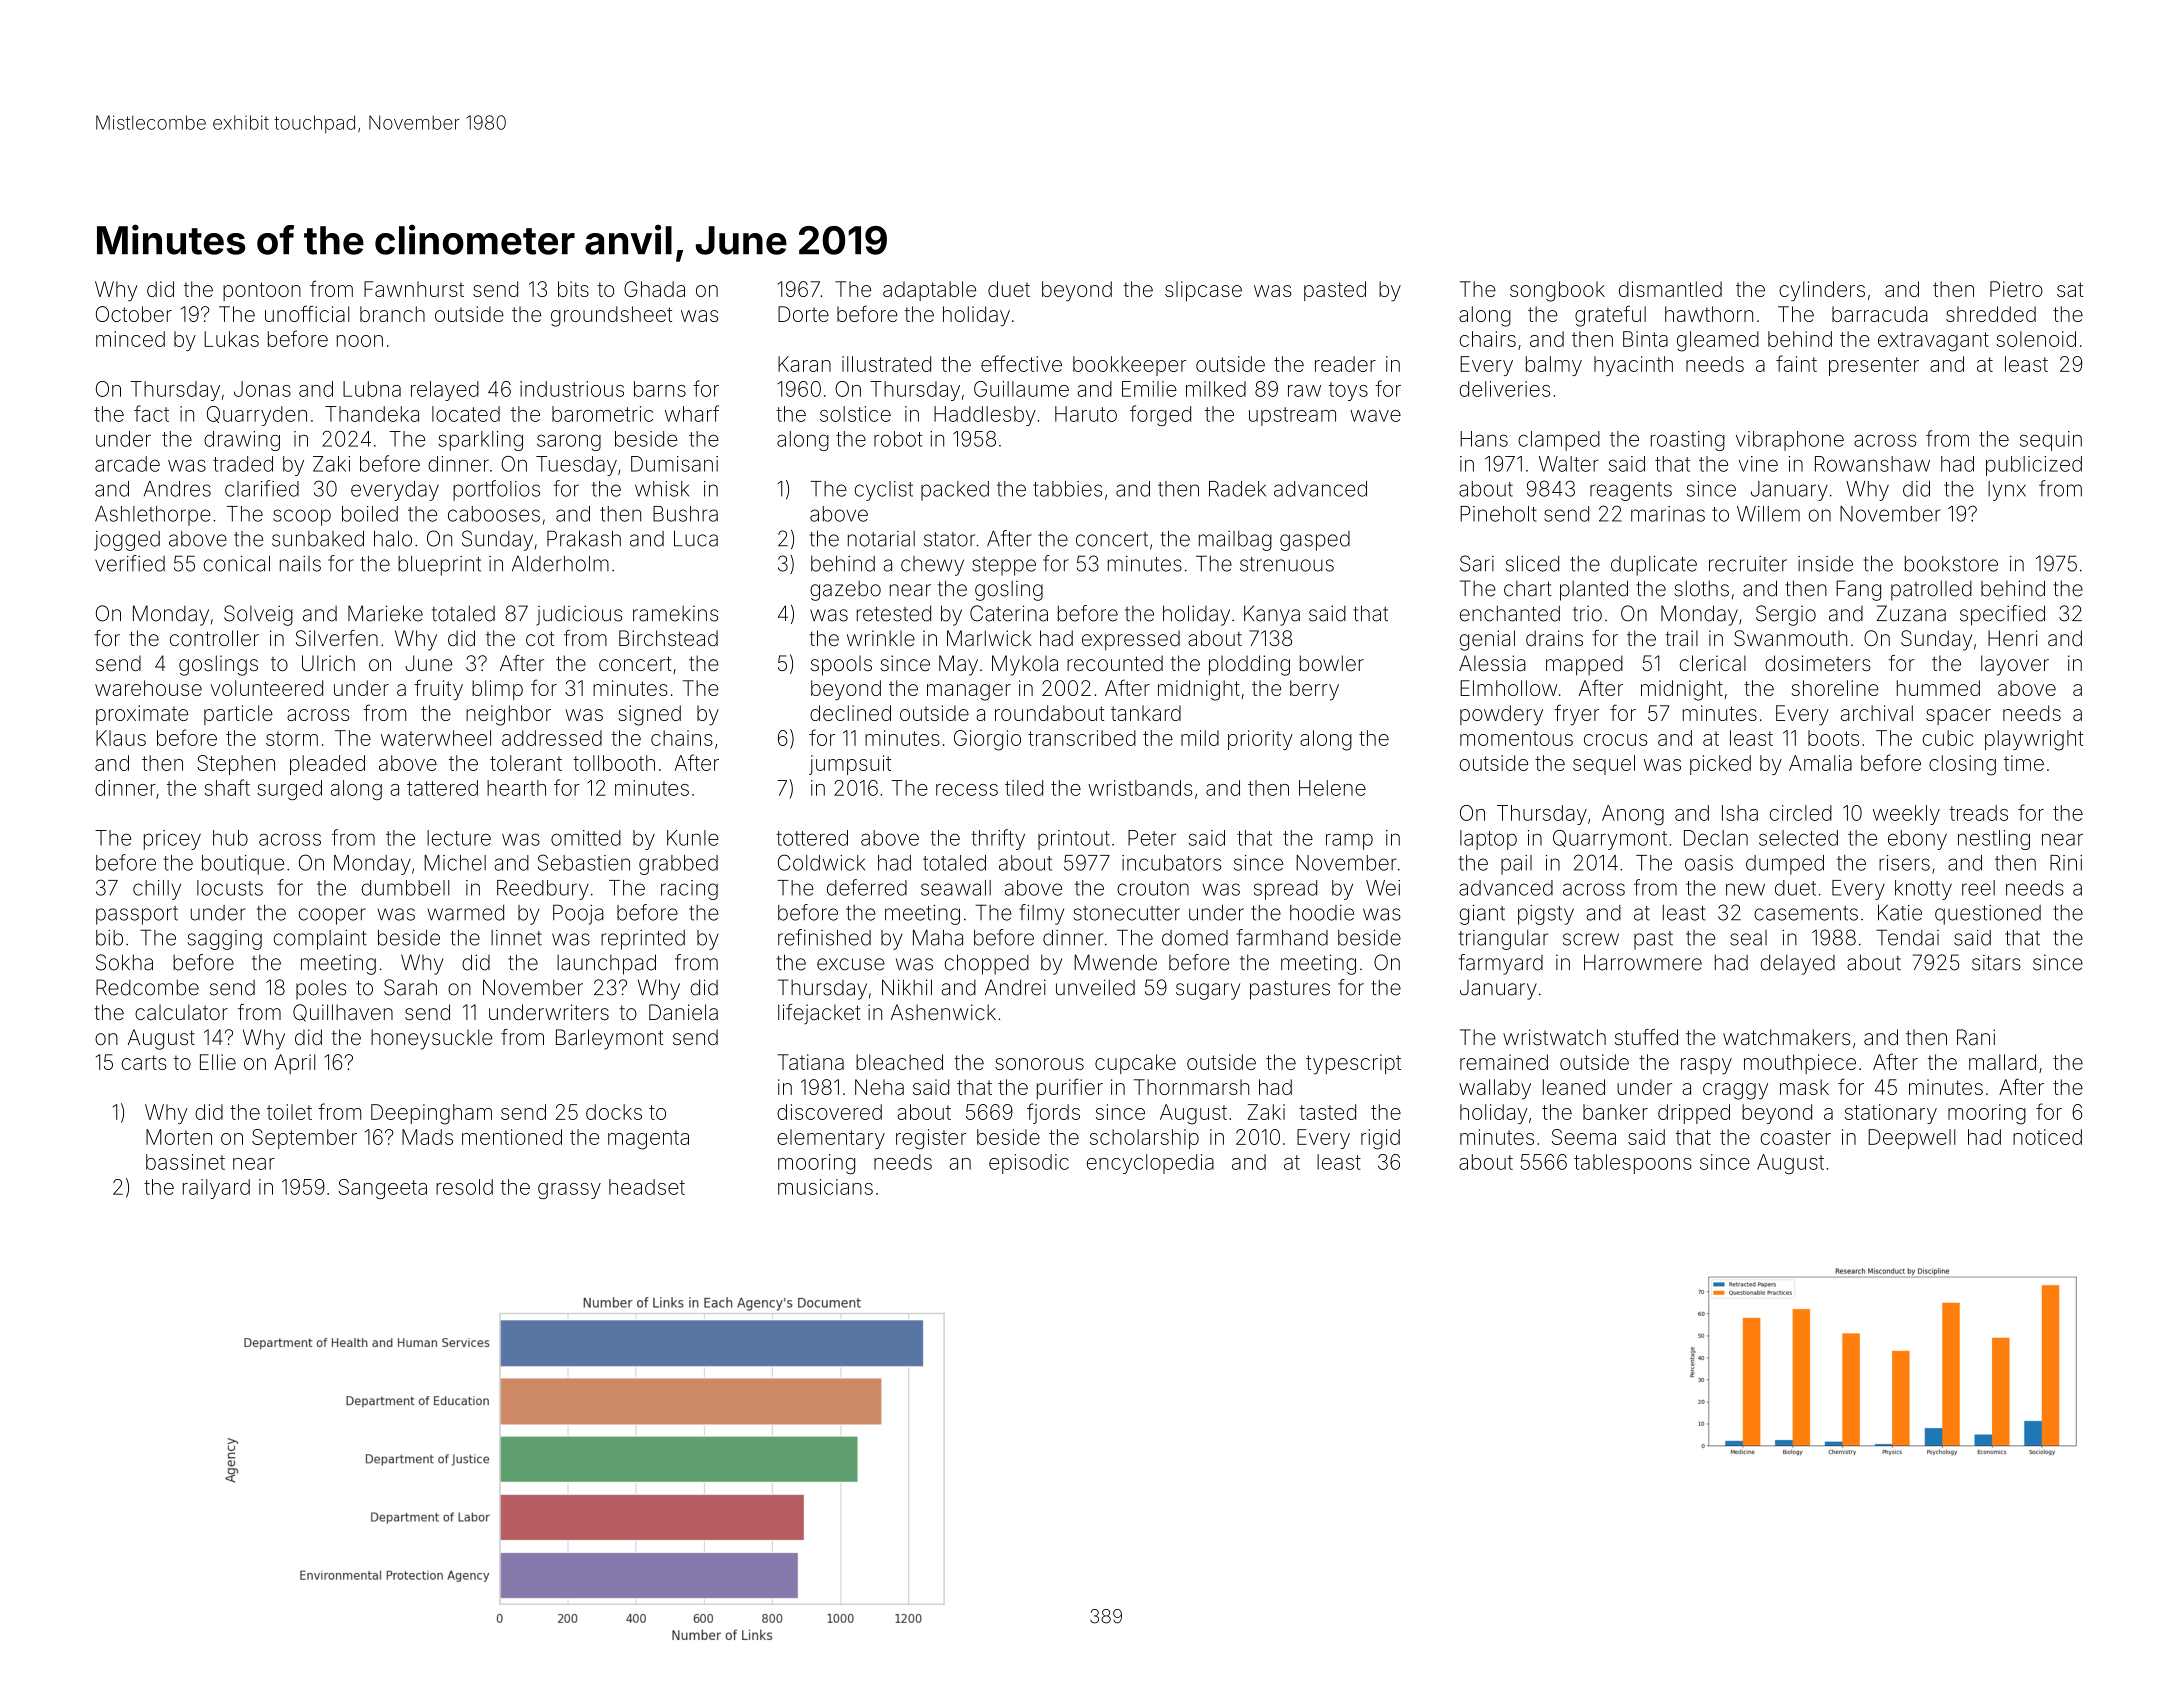  I want to click on layover, so click(2015, 665).
